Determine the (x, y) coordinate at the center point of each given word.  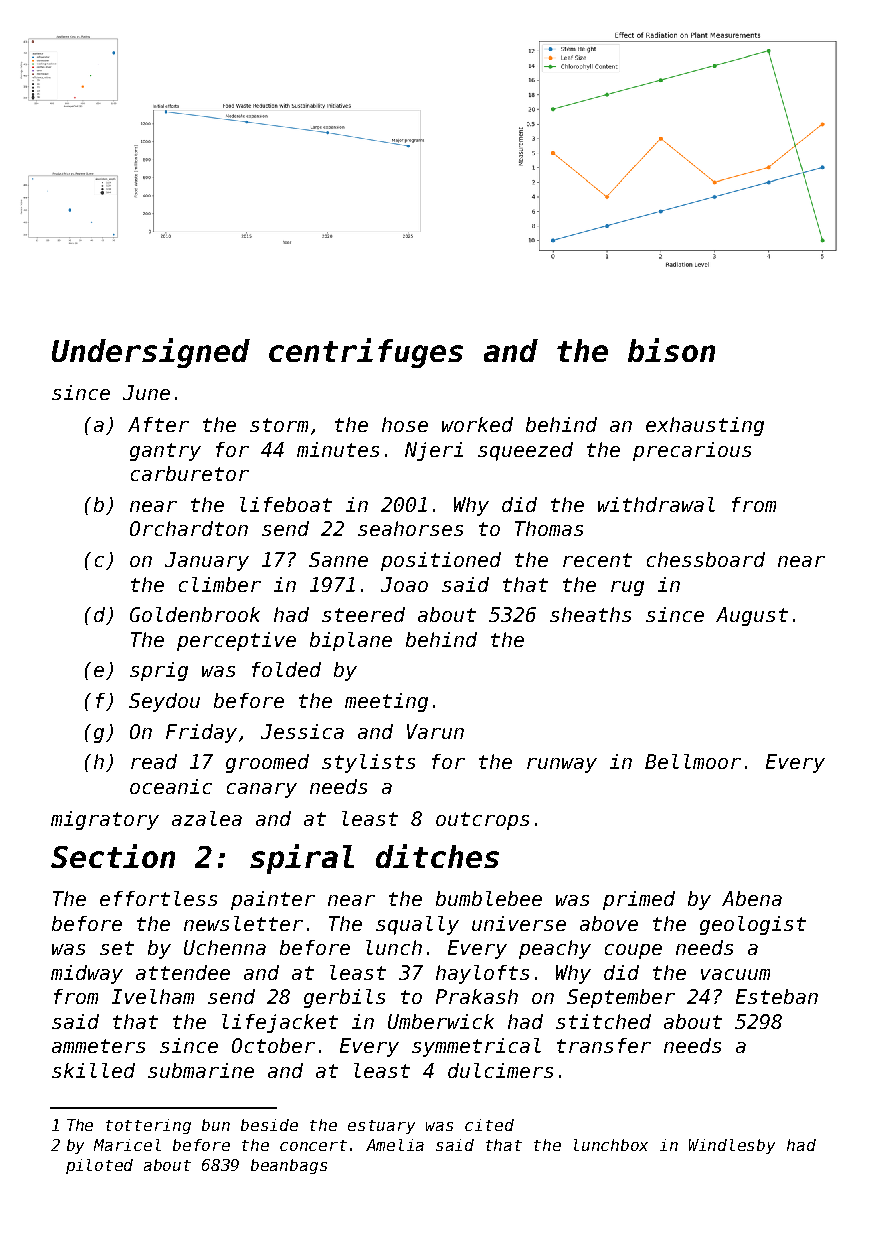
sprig (159, 671)
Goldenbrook (195, 614)
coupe (633, 951)
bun (216, 1125)
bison (671, 350)
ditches (437, 856)
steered (363, 614)
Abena (752, 898)
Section (113, 856)
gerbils (344, 998)
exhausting (705, 426)
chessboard (706, 559)
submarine (201, 1070)
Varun (435, 731)
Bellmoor (693, 761)
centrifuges (366, 353)
